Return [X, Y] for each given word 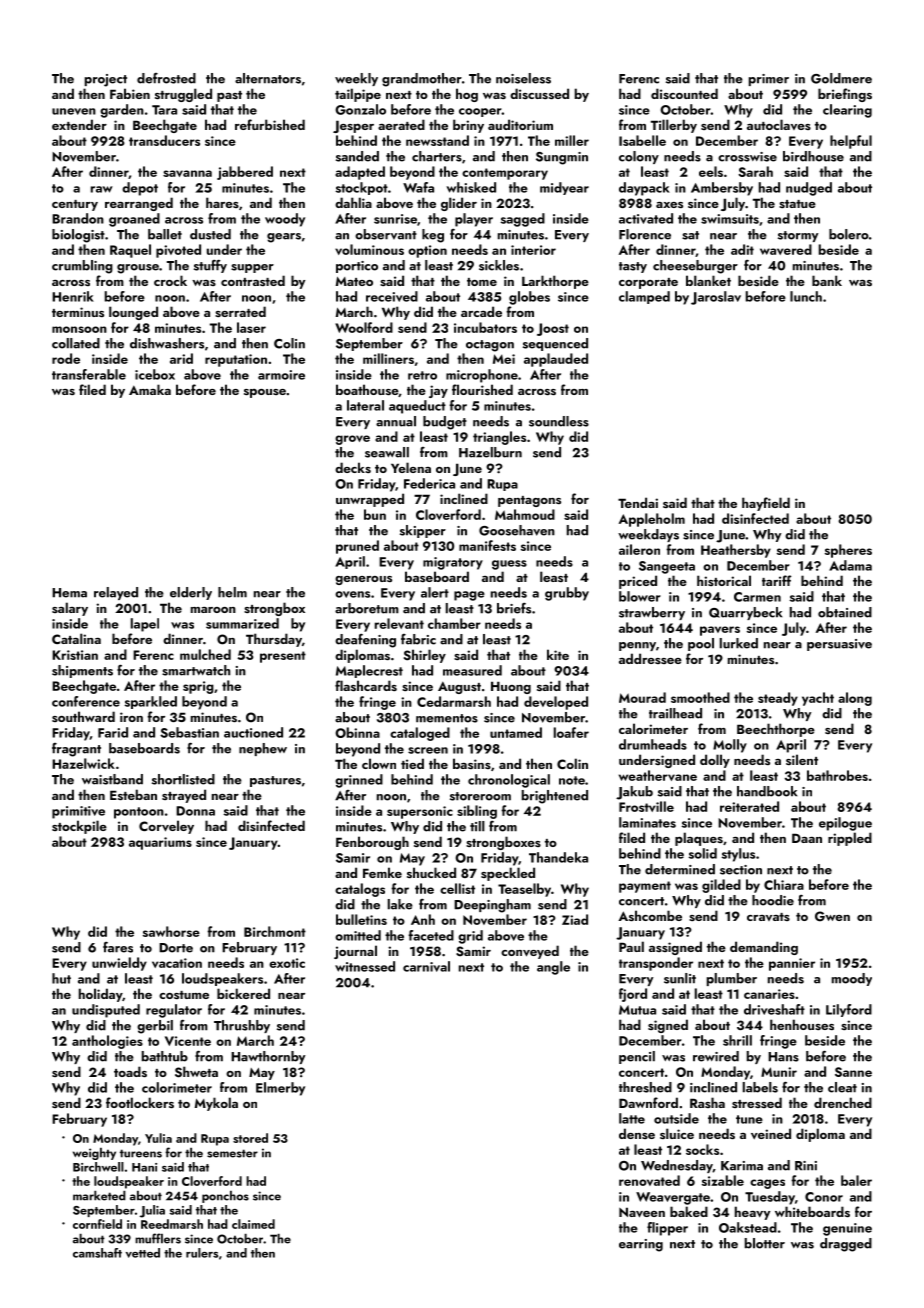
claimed [253, 1224]
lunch [806, 296]
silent [802, 759]
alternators [268, 78]
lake [400, 904]
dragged [846, 1245]
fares [118, 947]
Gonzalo [360, 109]
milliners [388, 358]
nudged [809, 189]
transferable [89, 374]
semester [232, 1153]
